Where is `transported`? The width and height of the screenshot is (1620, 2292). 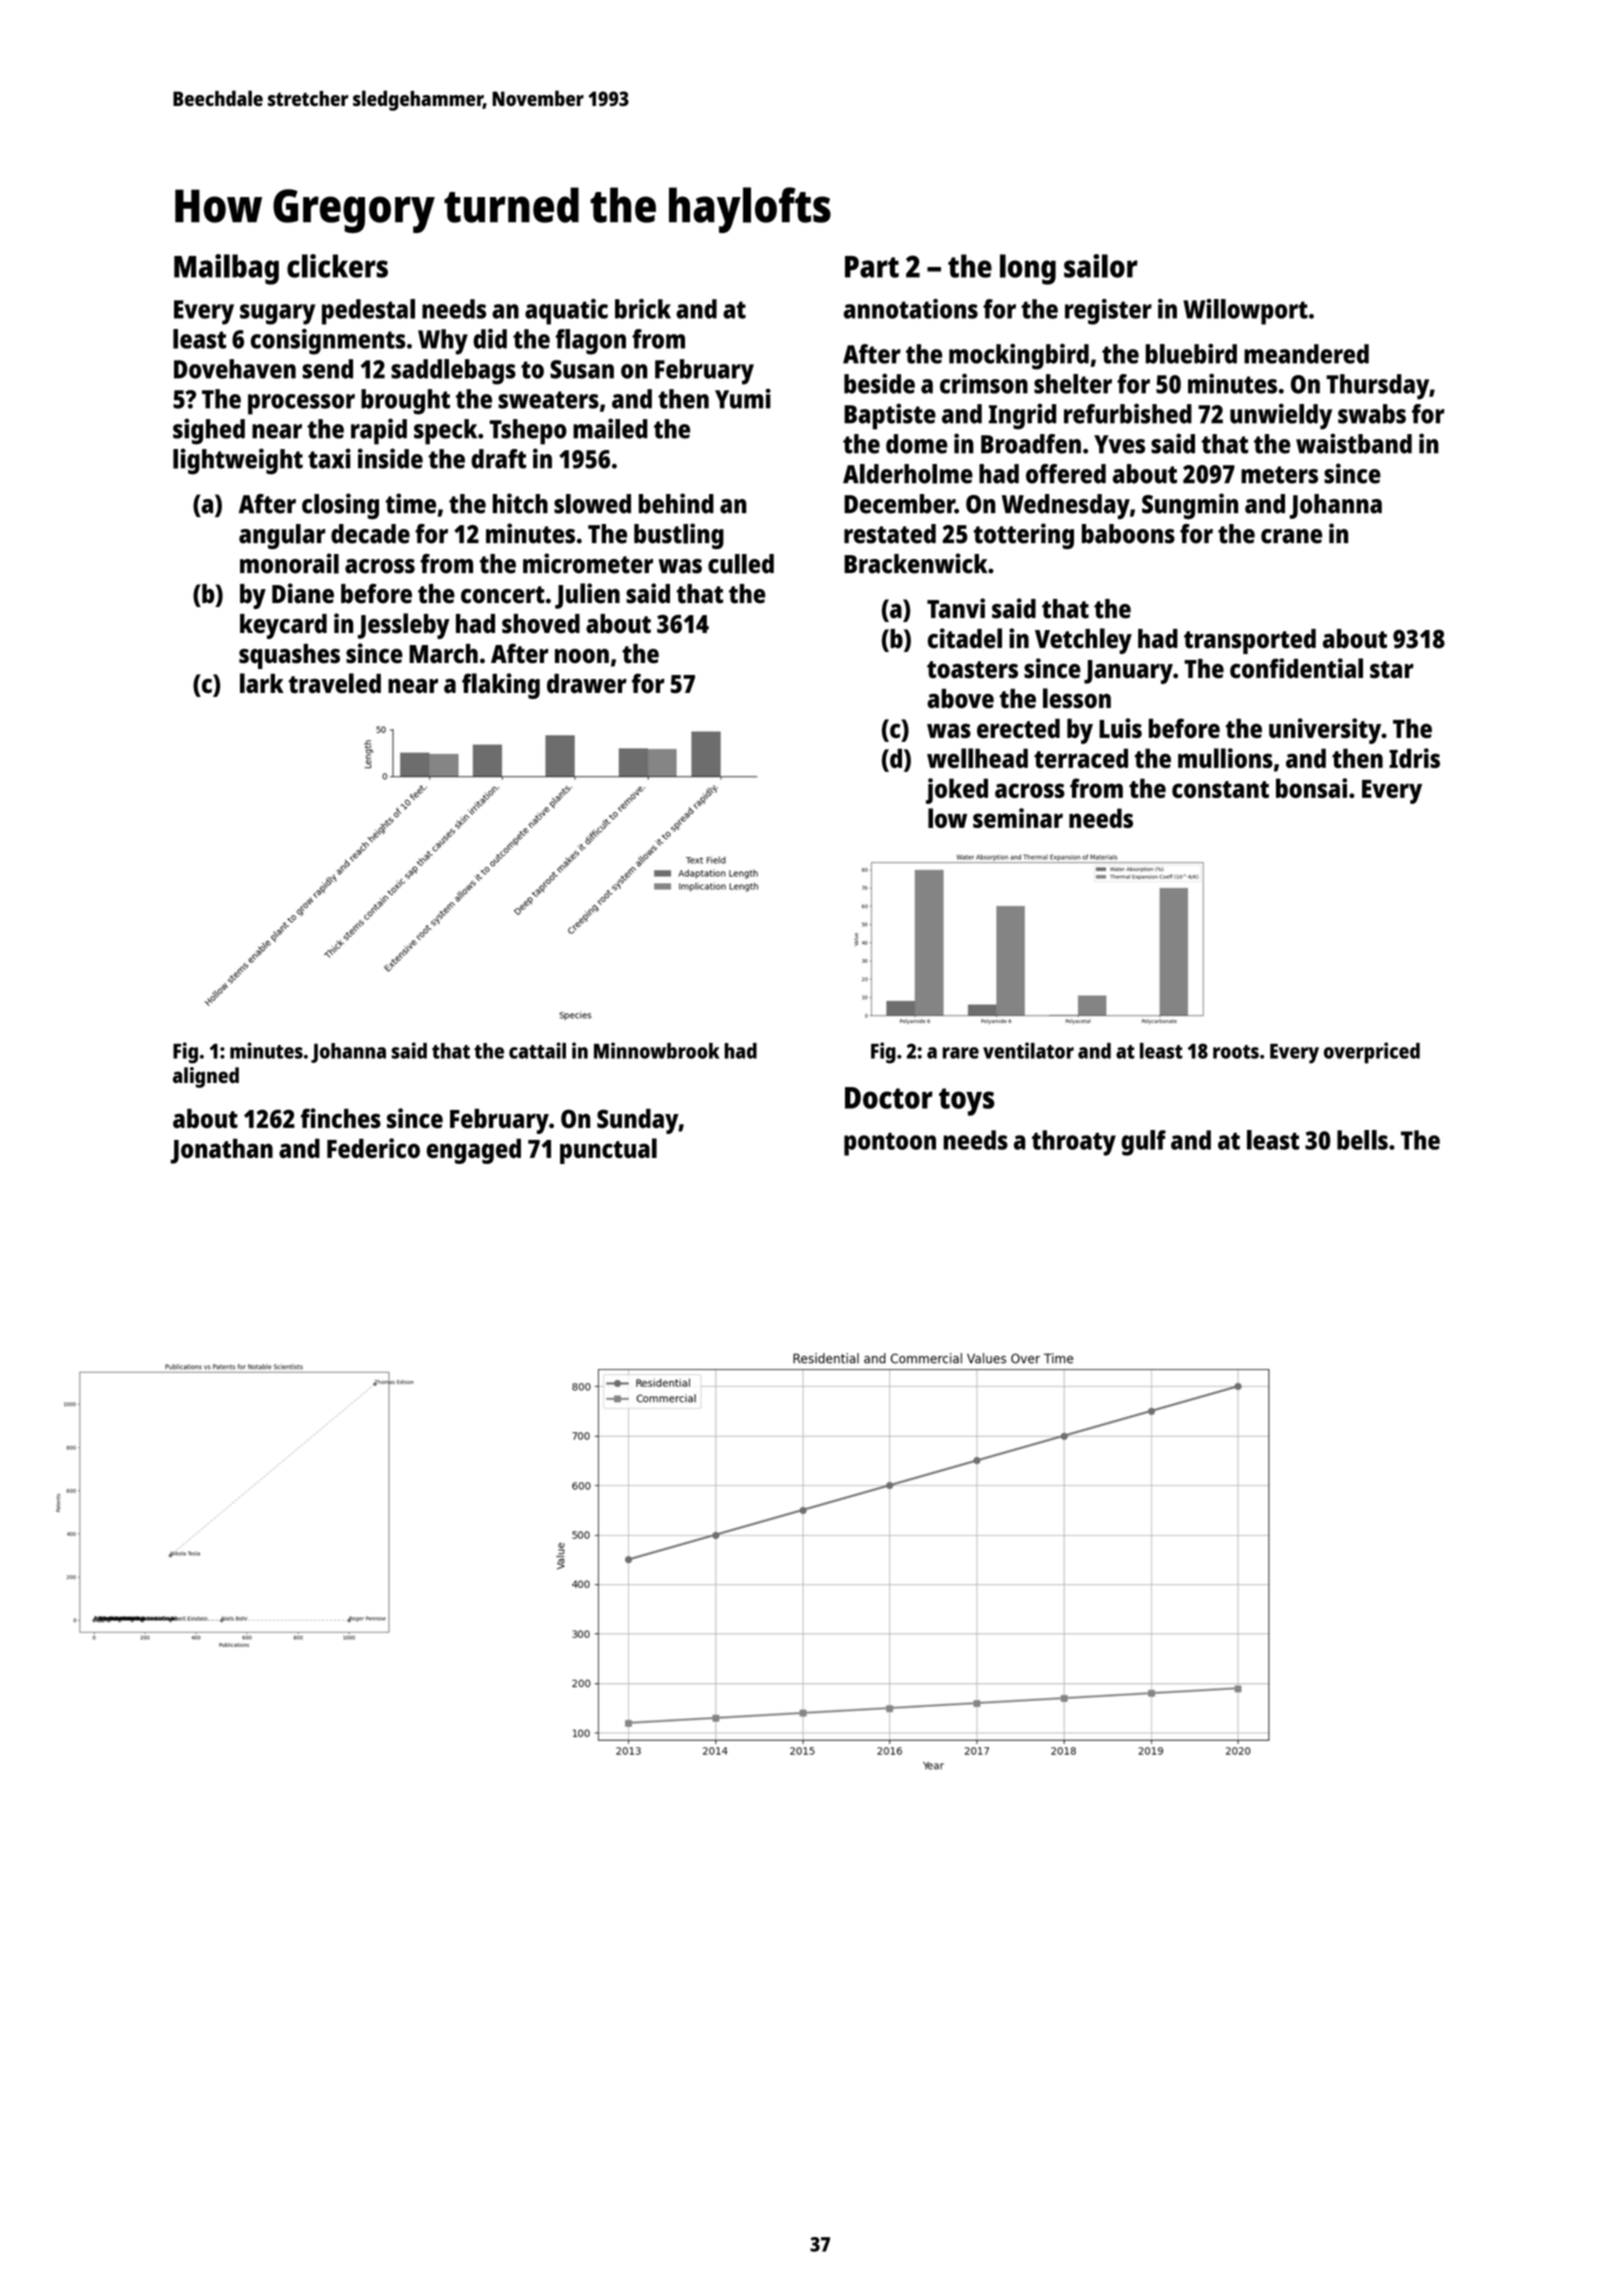
transported is located at coordinates (1250, 641).
